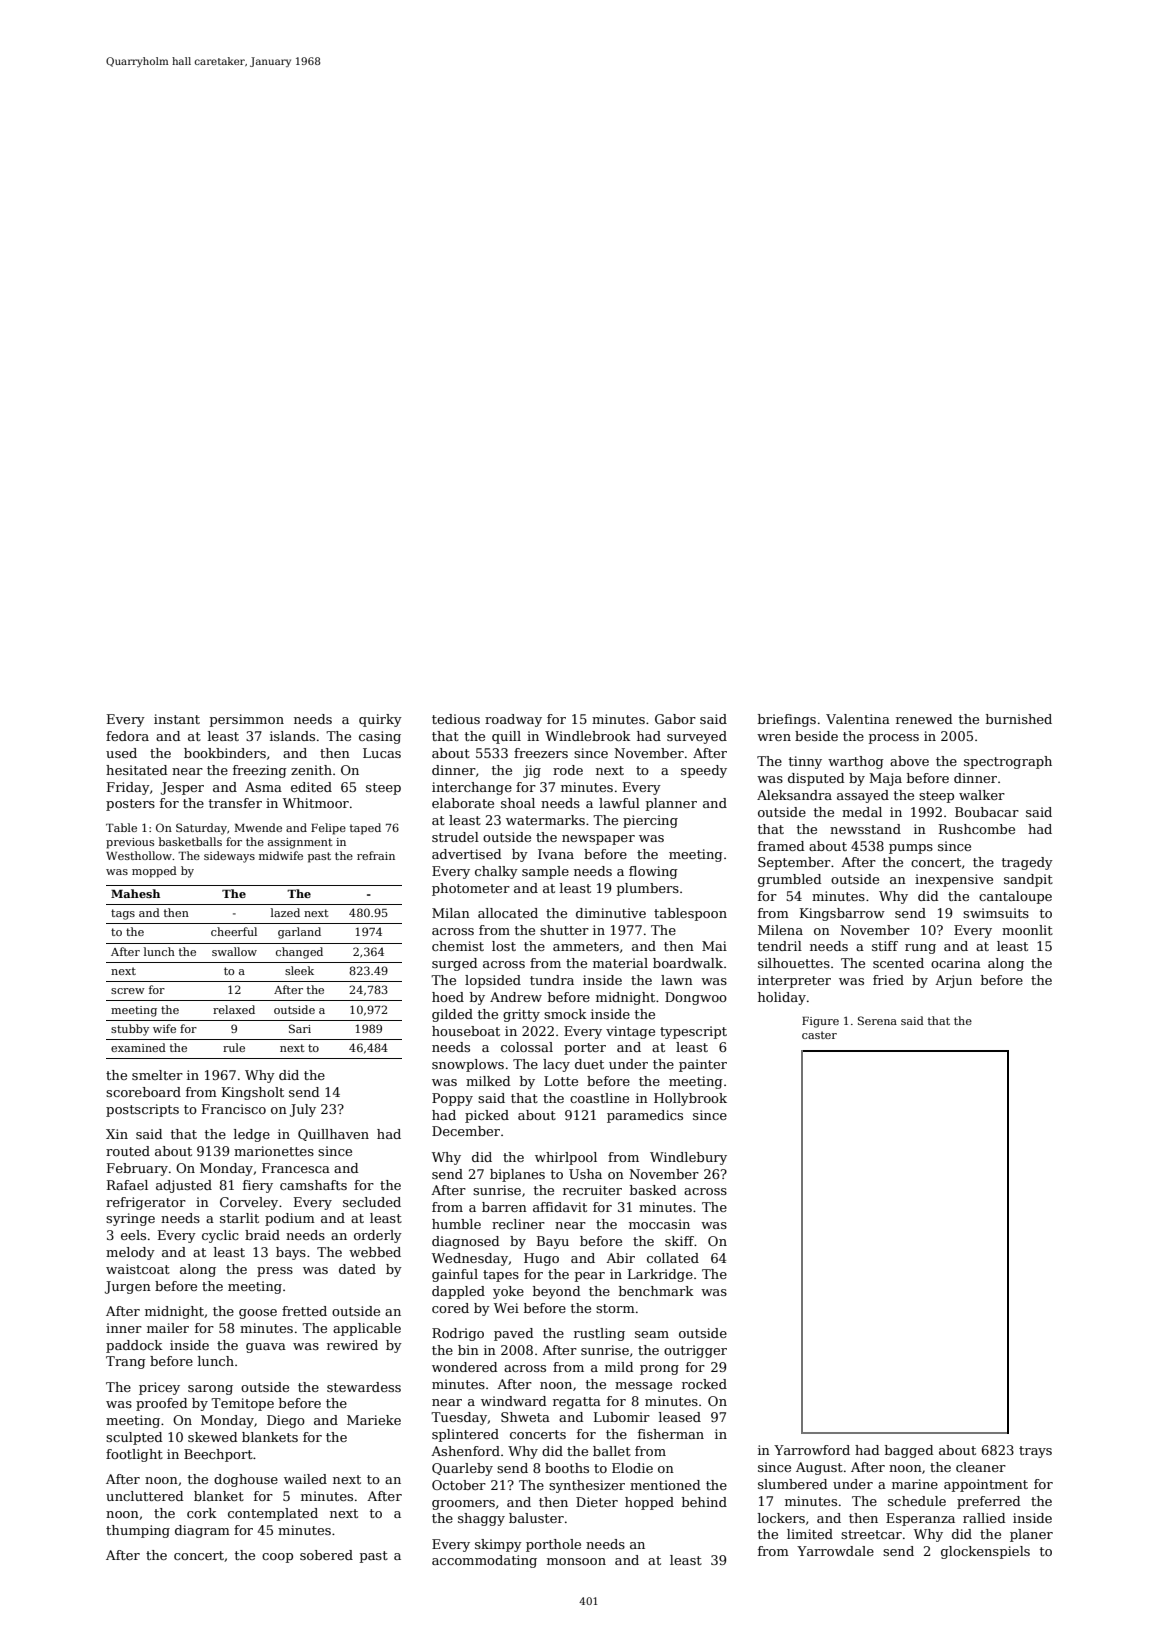 This screenshot has width=1159, height=1639. I want to click on tags, so click(123, 914).
